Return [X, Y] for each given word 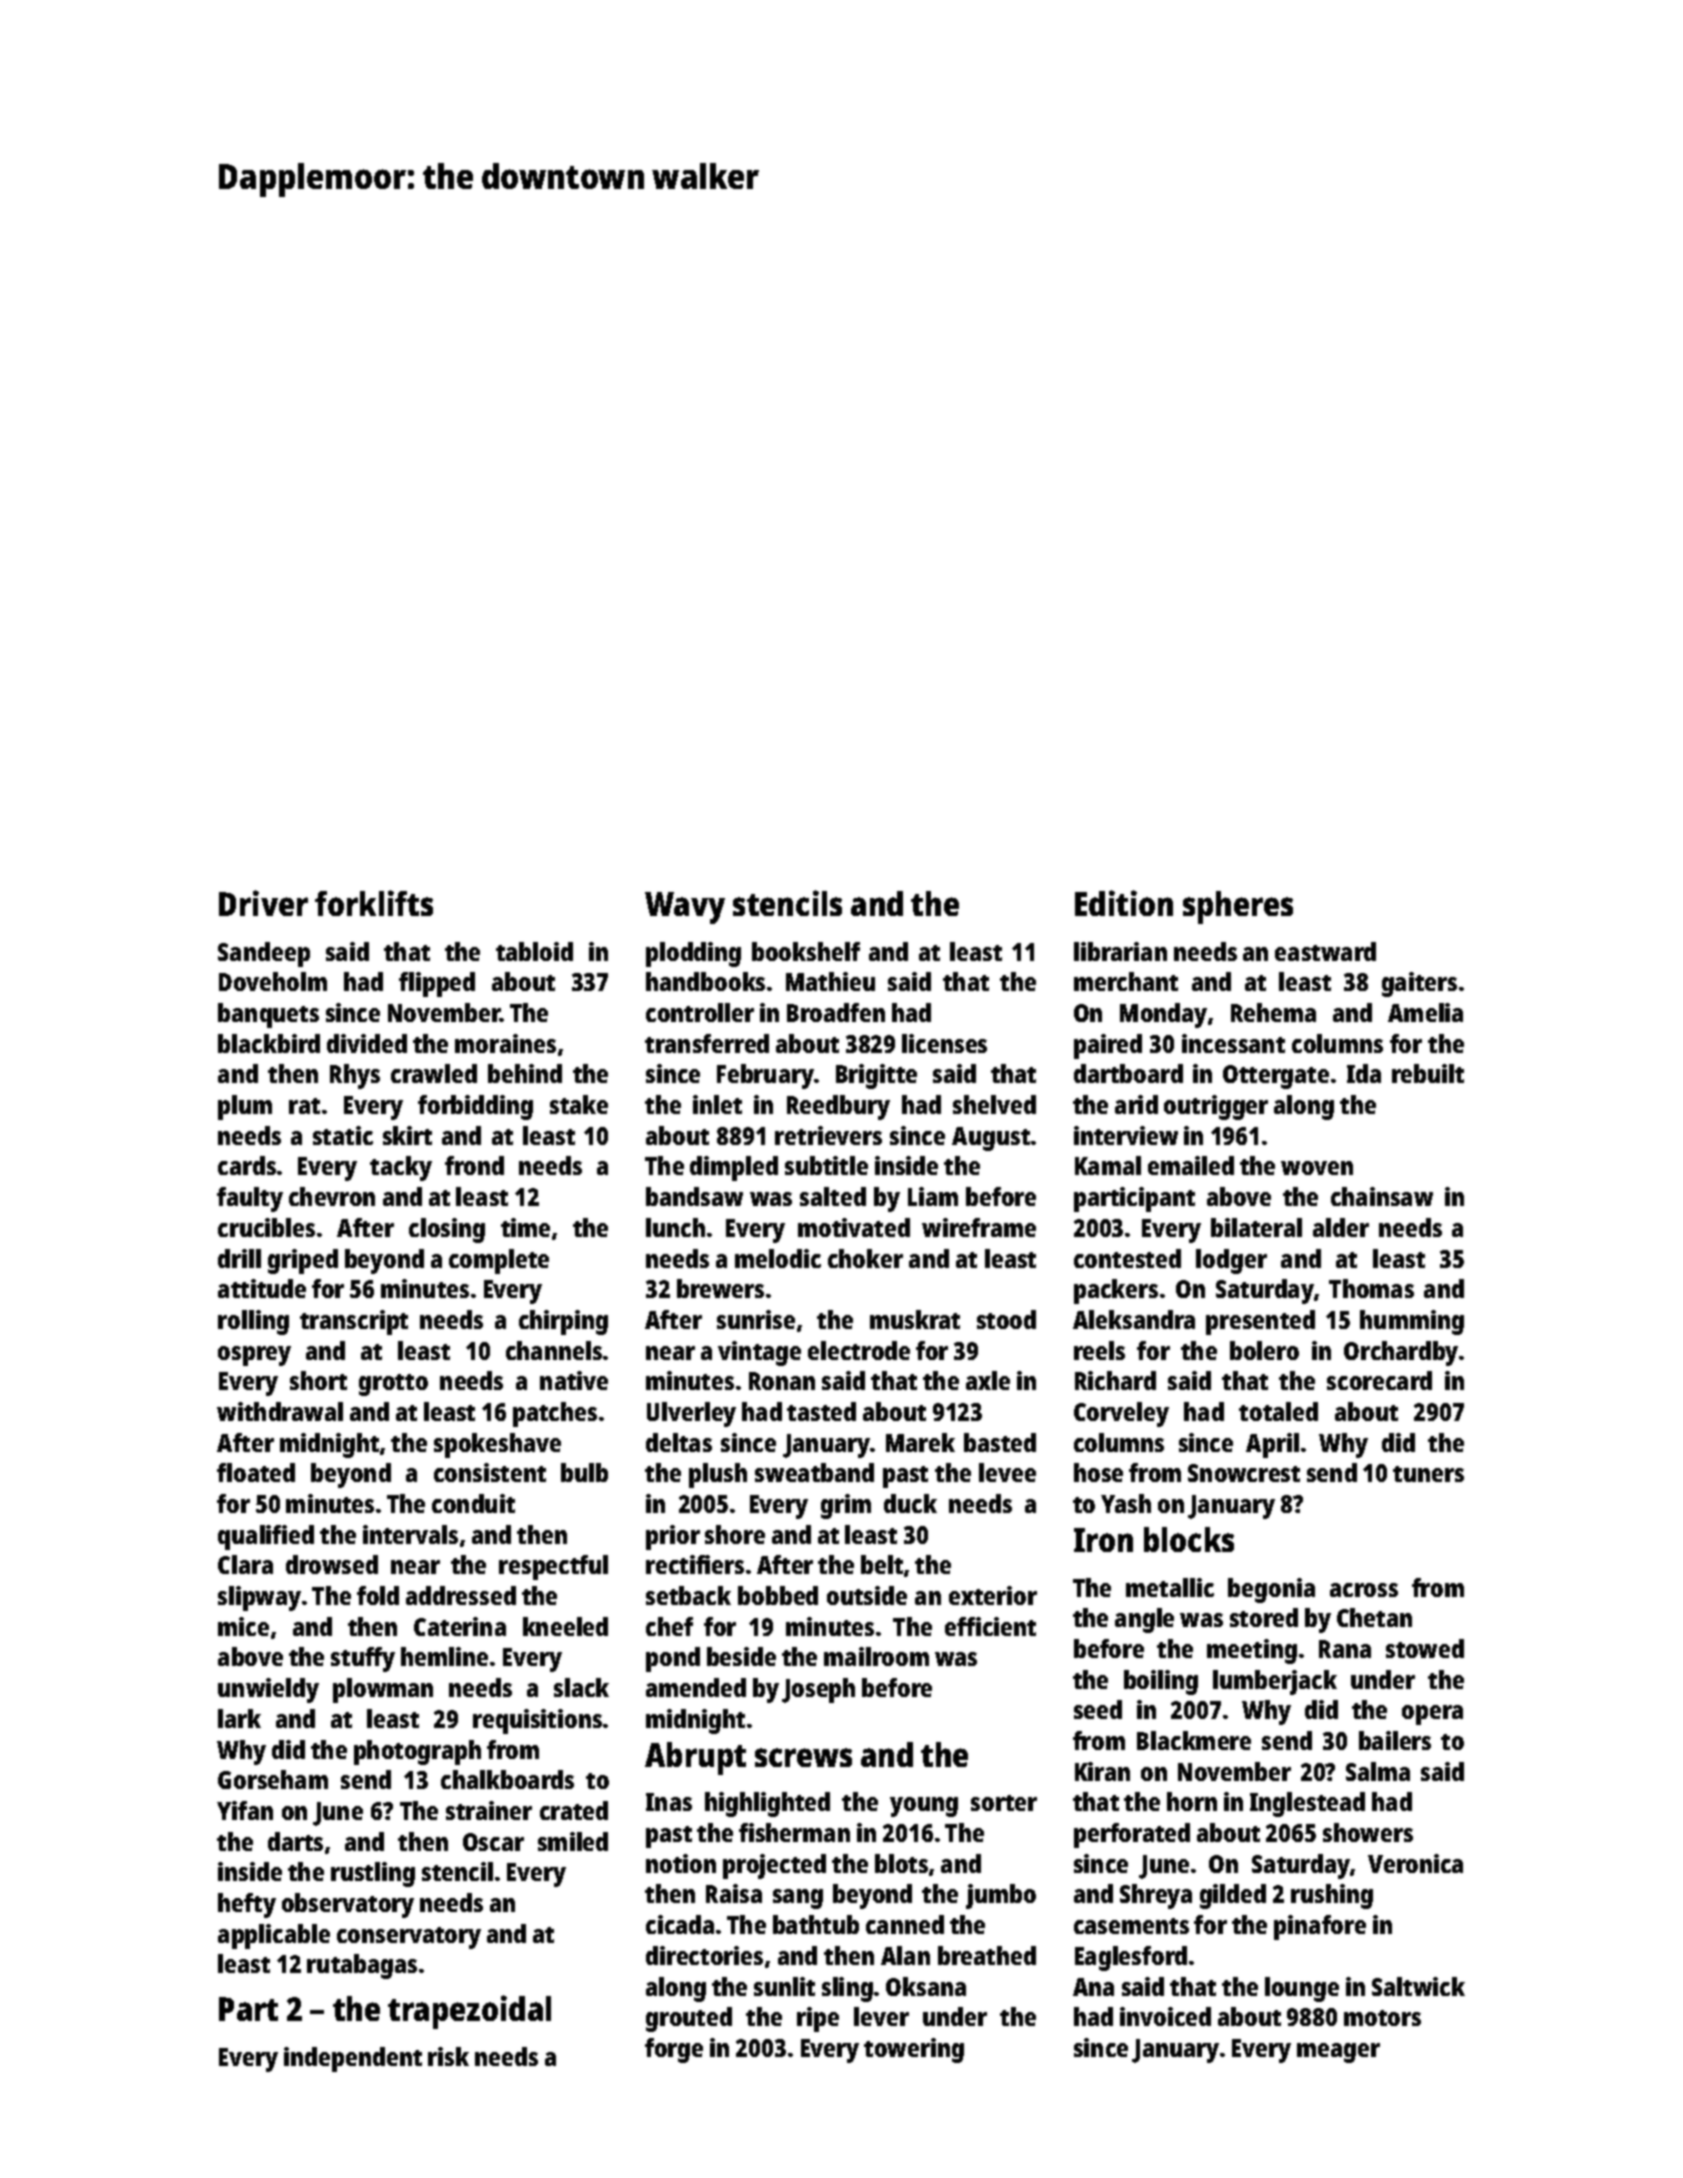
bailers [1395, 1740]
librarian [1120, 951]
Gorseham [273, 1779]
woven [1317, 1168]
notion [681, 1863]
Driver [263, 903]
